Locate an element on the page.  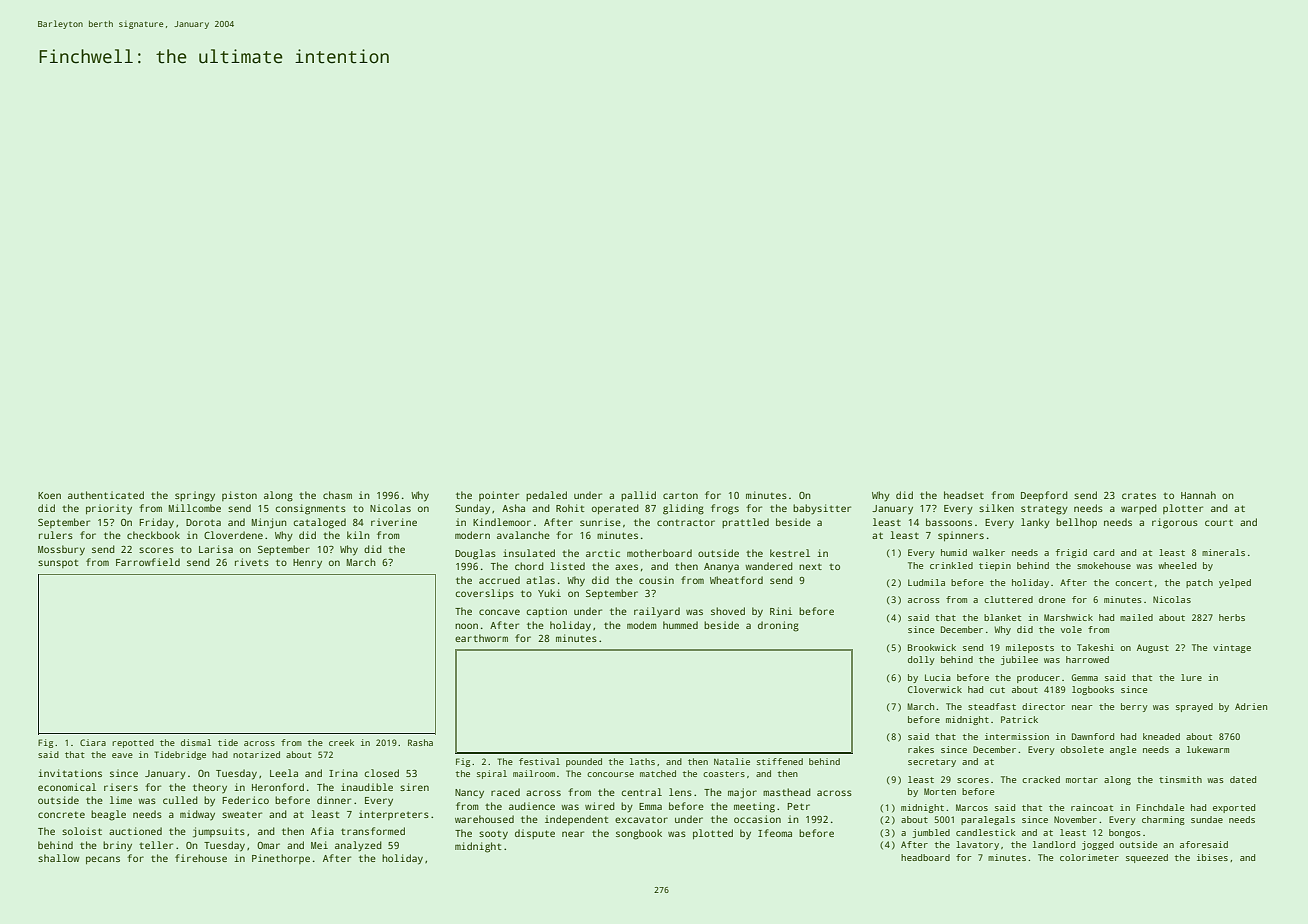
Takeshi is located at coordinates (1095, 647).
